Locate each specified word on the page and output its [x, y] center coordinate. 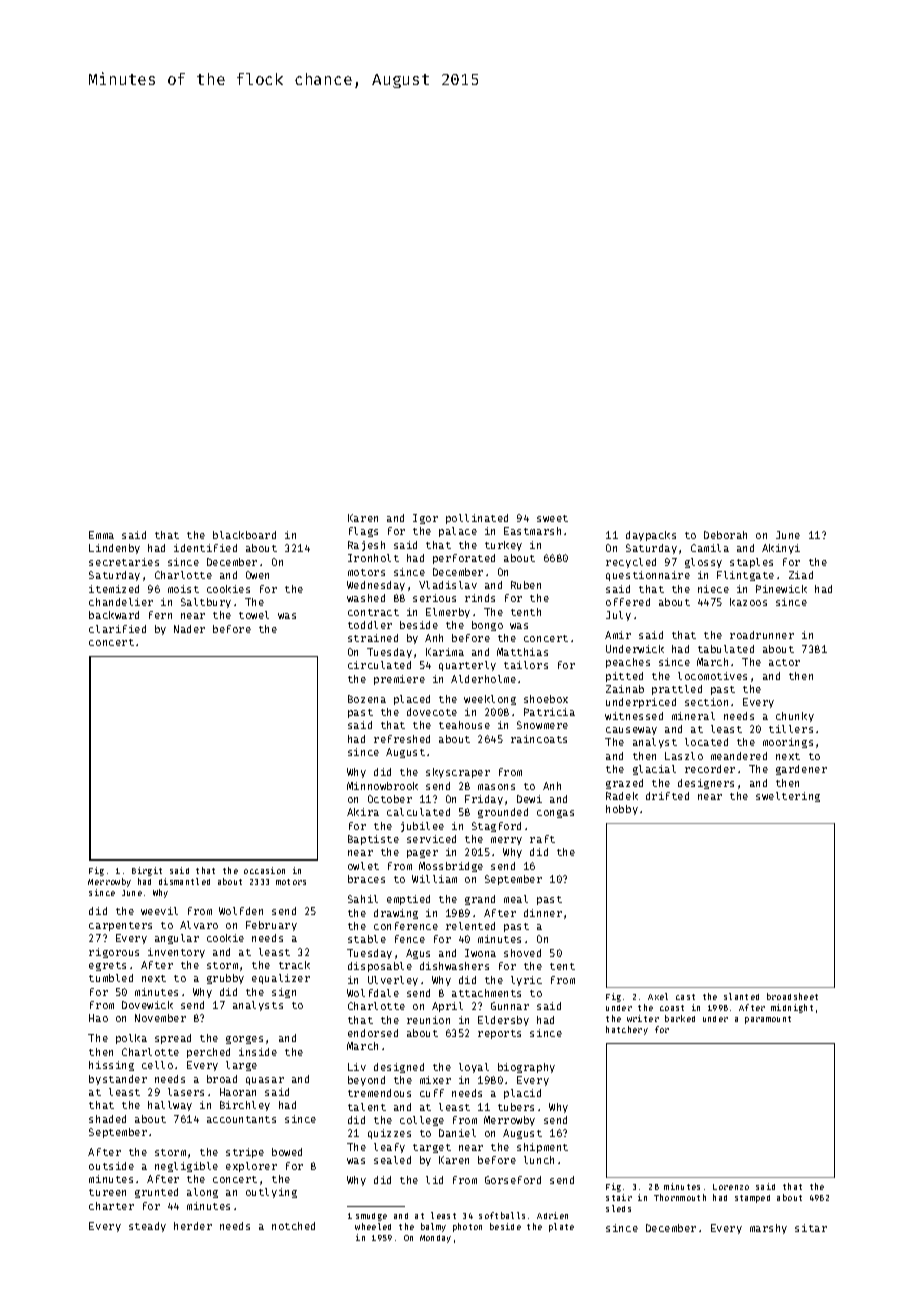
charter [111, 1206]
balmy [433, 1227]
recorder [710, 769]
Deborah [725, 535]
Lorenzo [731, 1187]
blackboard [244, 535]
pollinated [477, 519]
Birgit [147, 871]
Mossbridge [451, 867]
